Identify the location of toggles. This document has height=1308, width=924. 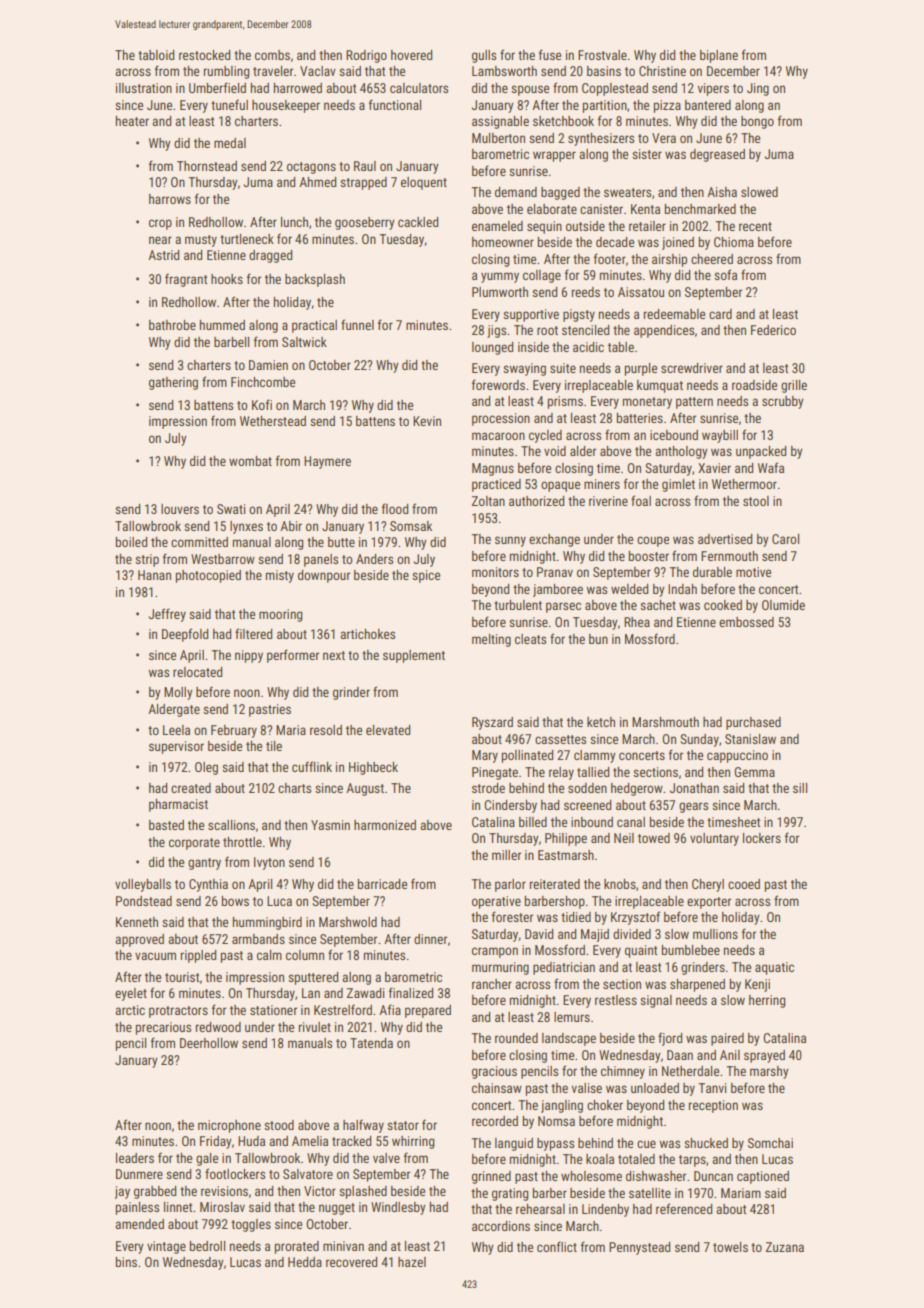
(251, 1225).
